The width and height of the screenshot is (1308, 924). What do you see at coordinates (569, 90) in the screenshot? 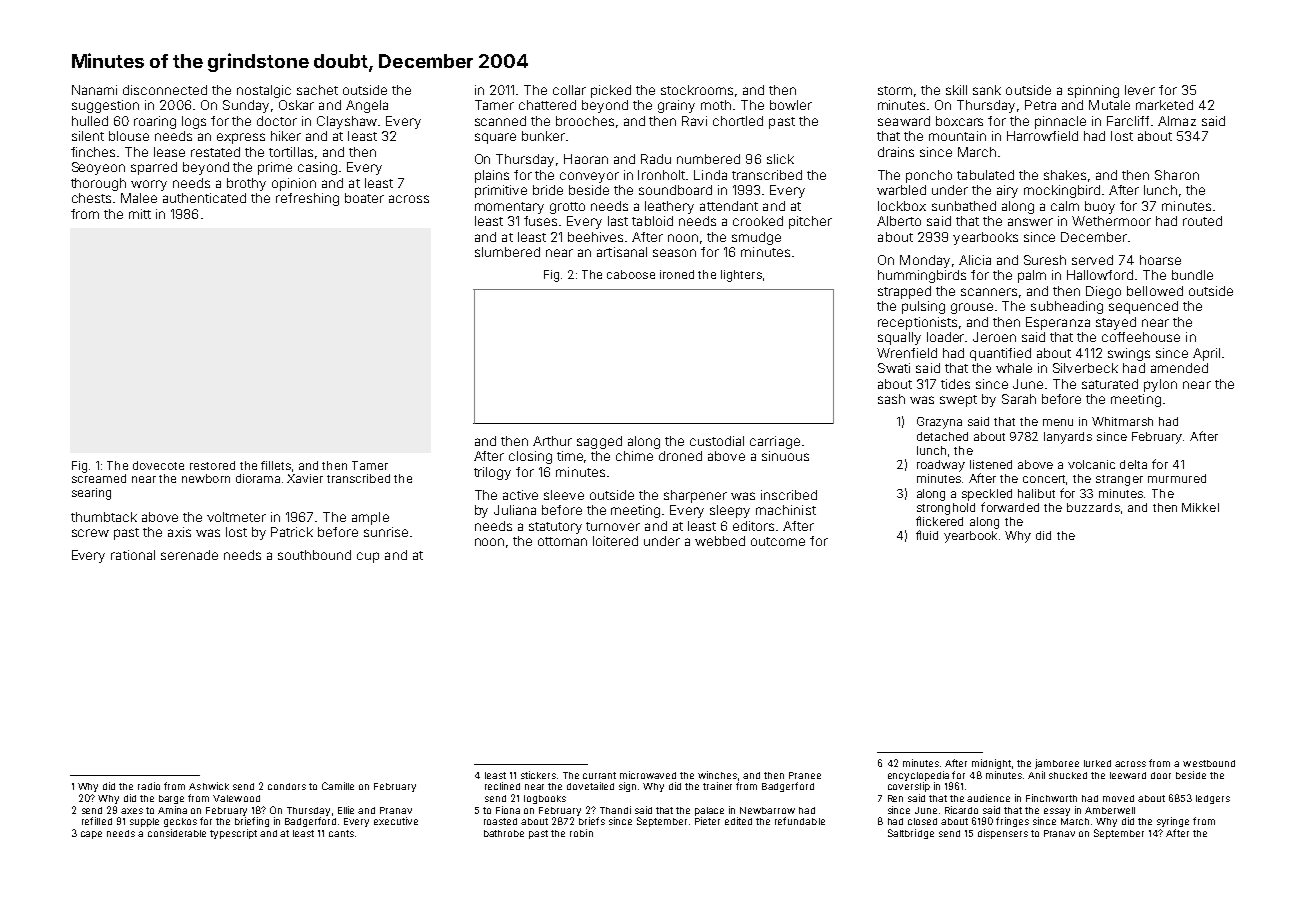
I see `collar` at bounding box center [569, 90].
